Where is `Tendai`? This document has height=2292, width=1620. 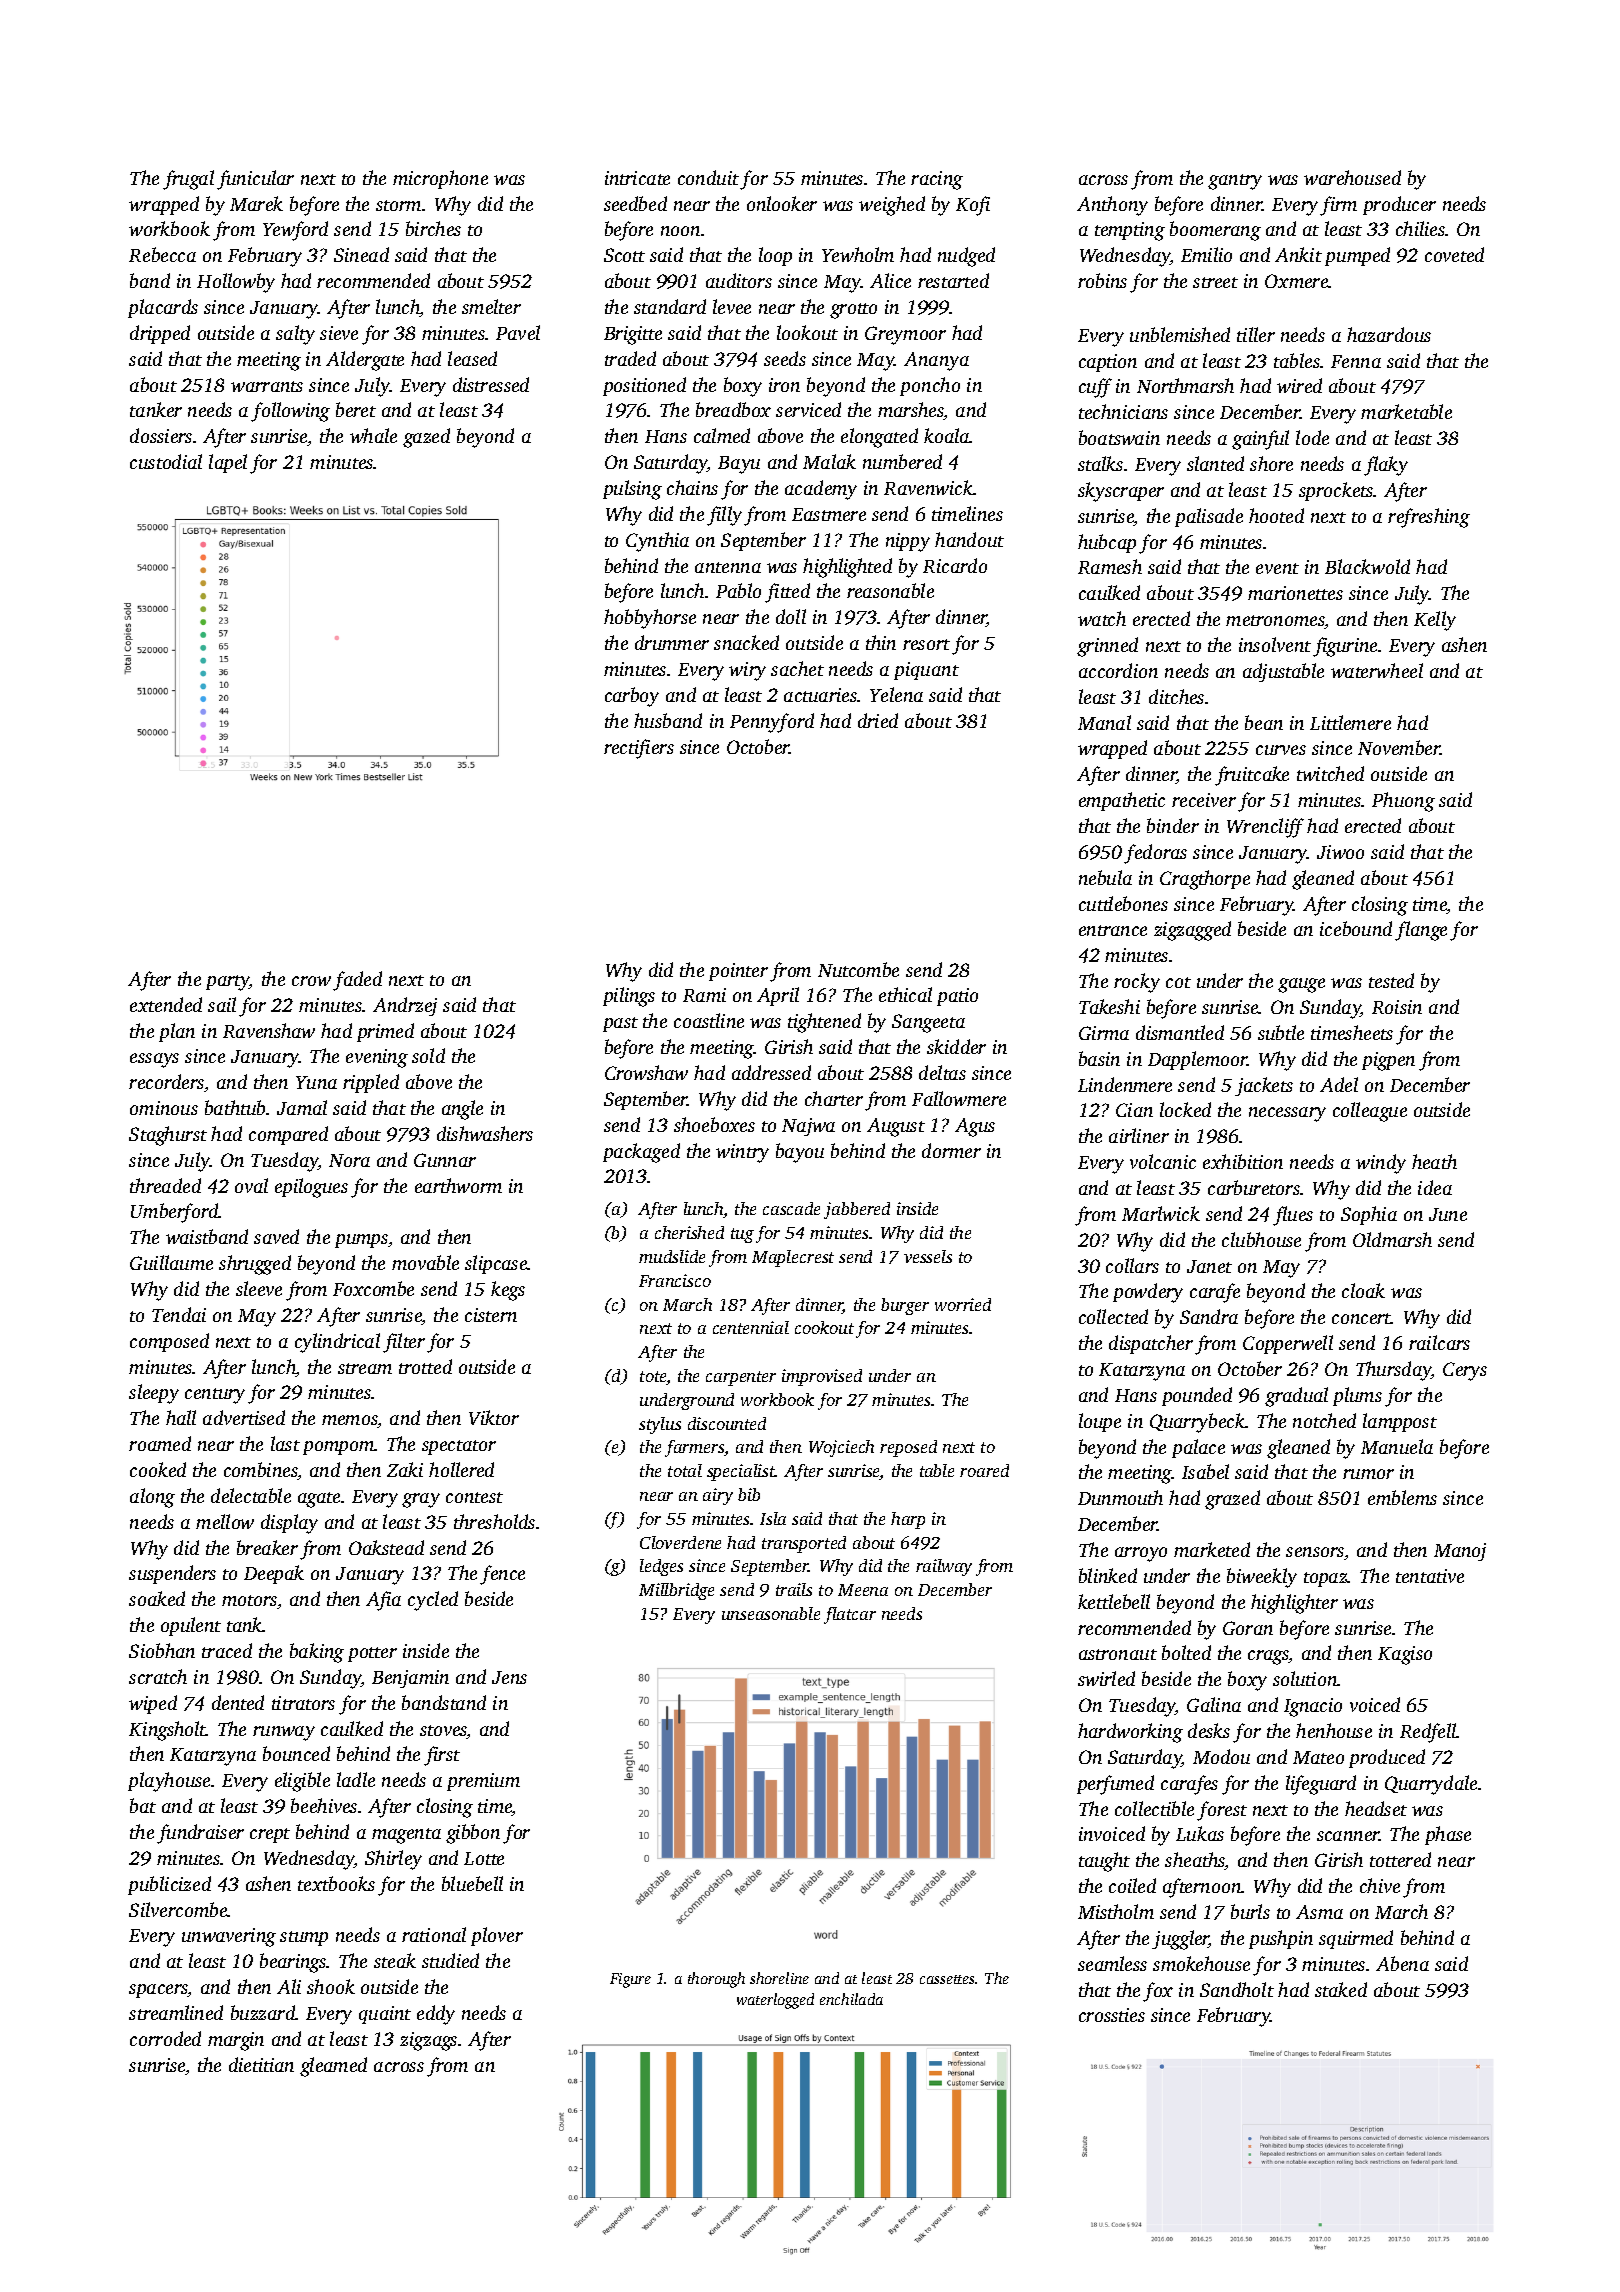
Tendai is located at coordinates (179, 1314).
